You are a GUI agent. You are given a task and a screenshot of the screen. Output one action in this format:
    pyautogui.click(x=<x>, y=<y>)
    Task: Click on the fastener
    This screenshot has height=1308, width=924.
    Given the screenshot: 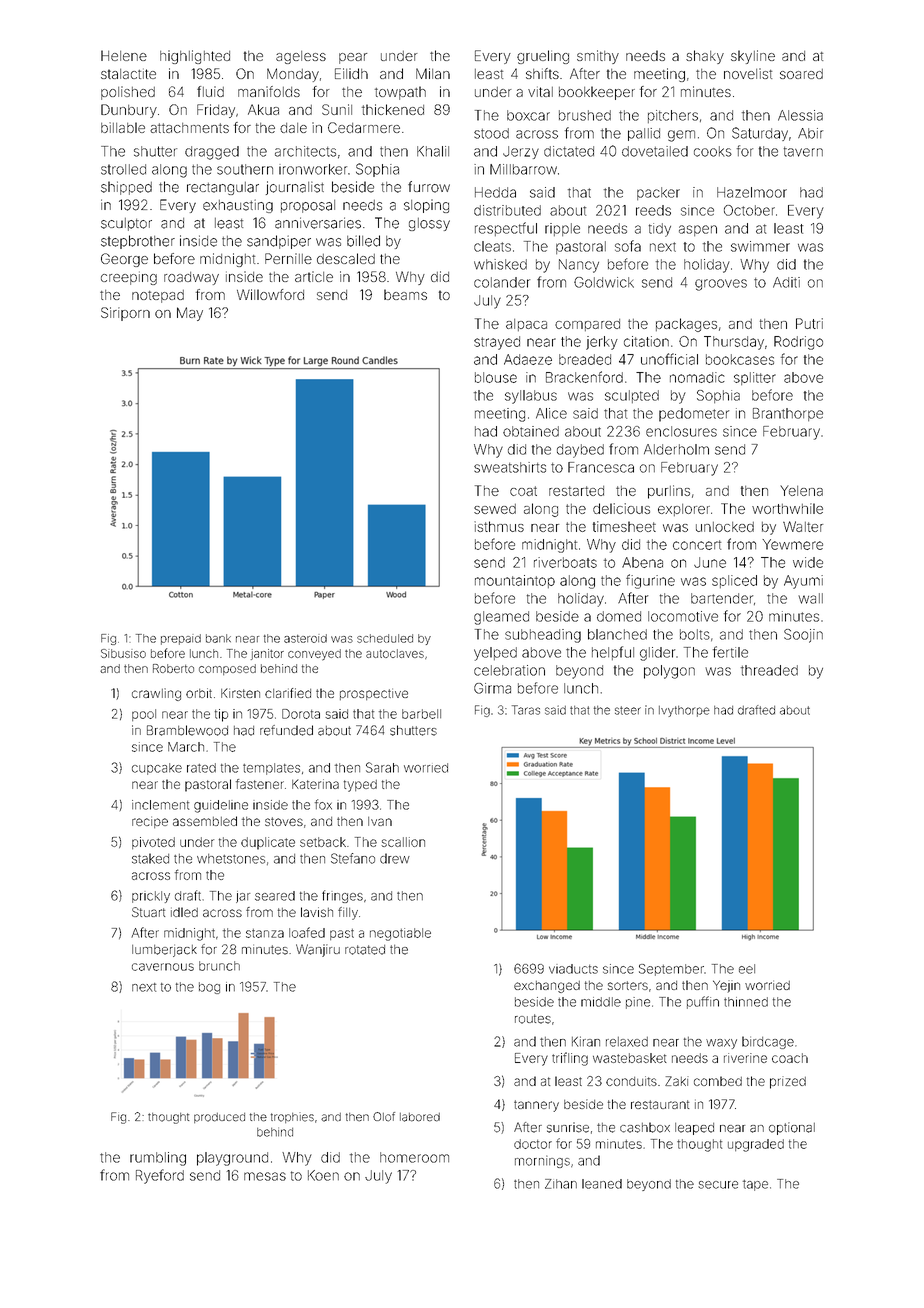 What is the action you would take?
    pyautogui.click(x=260, y=784)
